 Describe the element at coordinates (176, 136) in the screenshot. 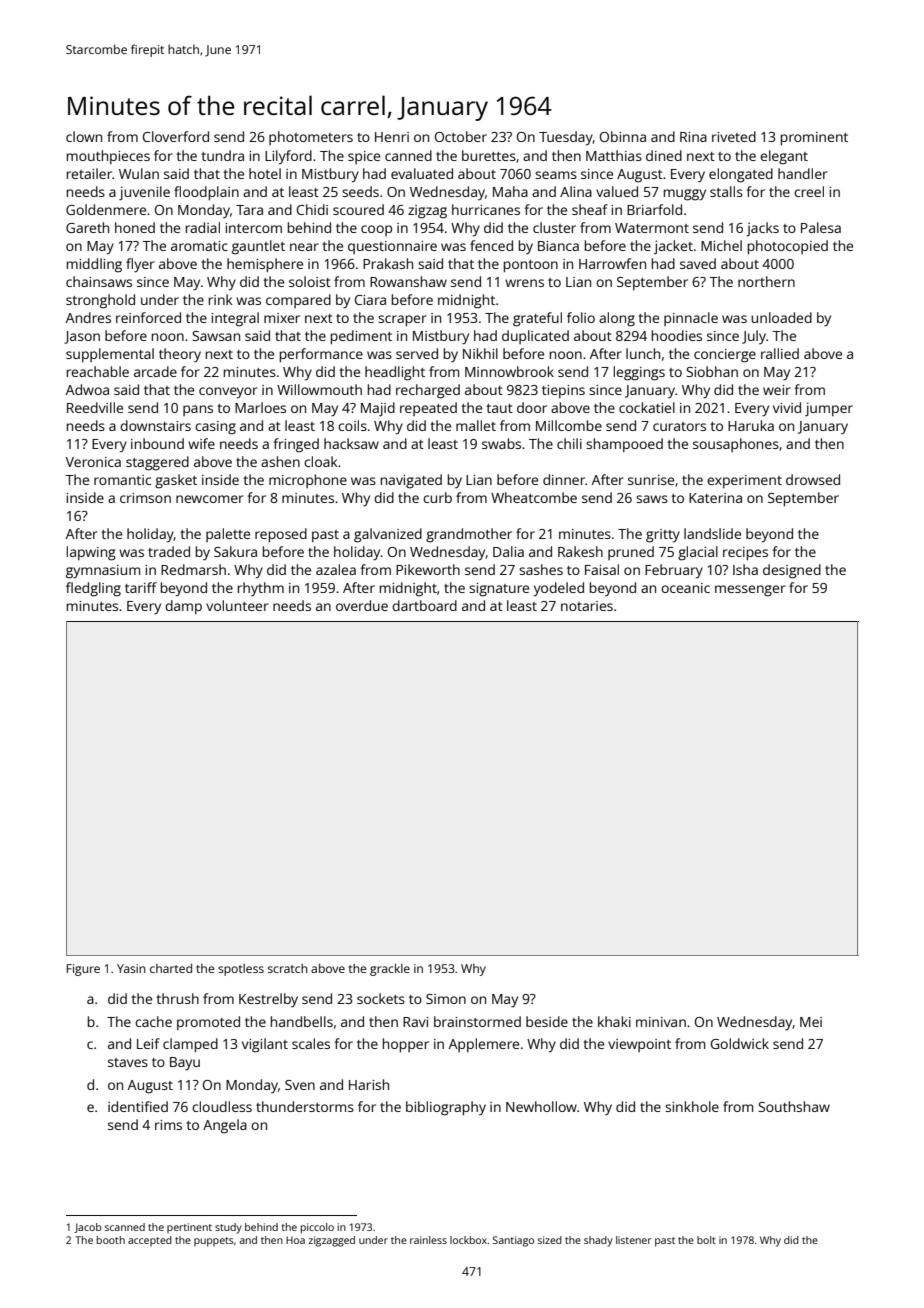

I see `Cloverford` at that location.
